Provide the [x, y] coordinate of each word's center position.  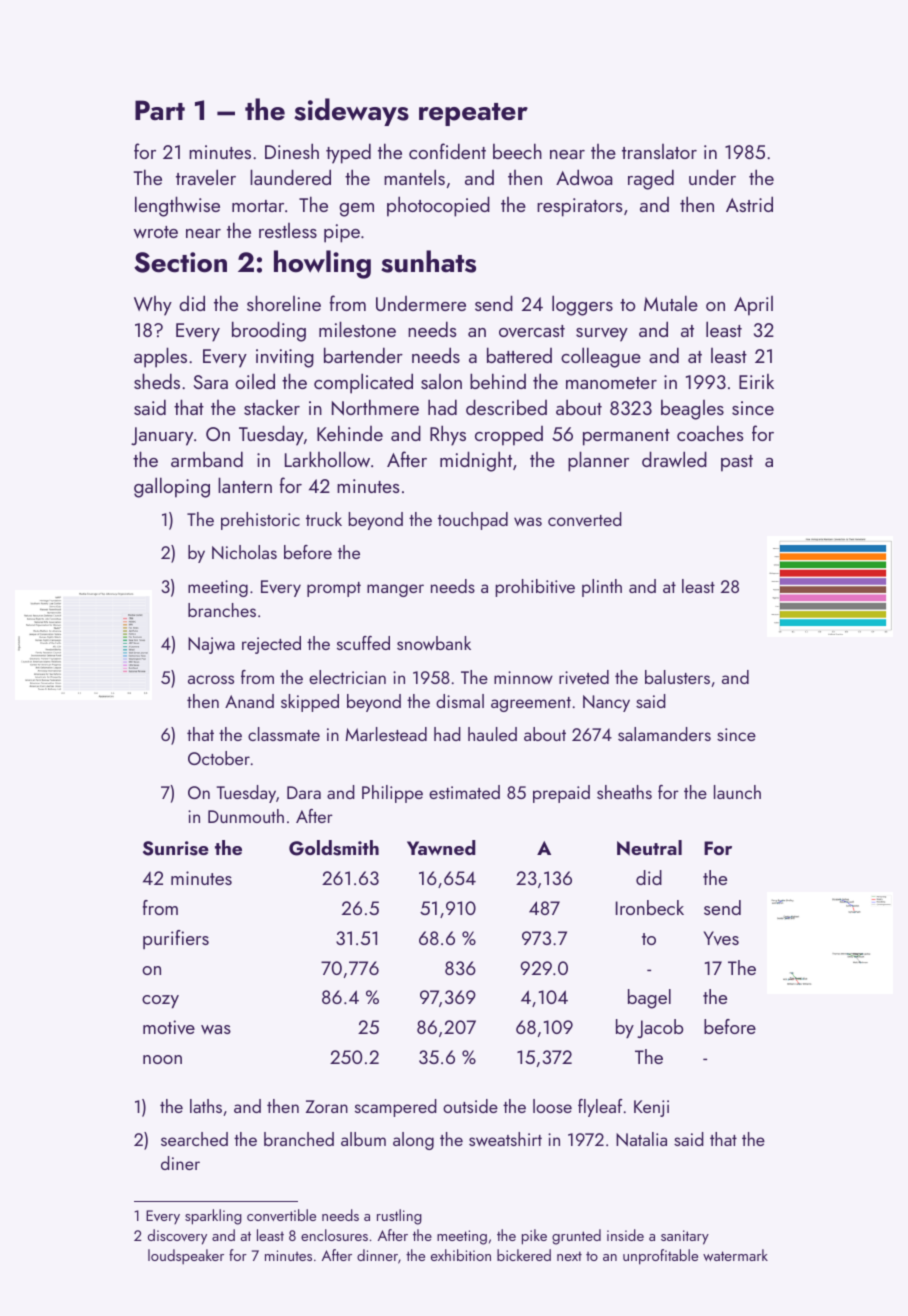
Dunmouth [246, 816]
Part [160, 110]
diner [180, 1163]
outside [470, 1106]
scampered [396, 1108]
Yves [721, 938]
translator [659, 151]
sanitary [685, 1237]
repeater [473, 114]
